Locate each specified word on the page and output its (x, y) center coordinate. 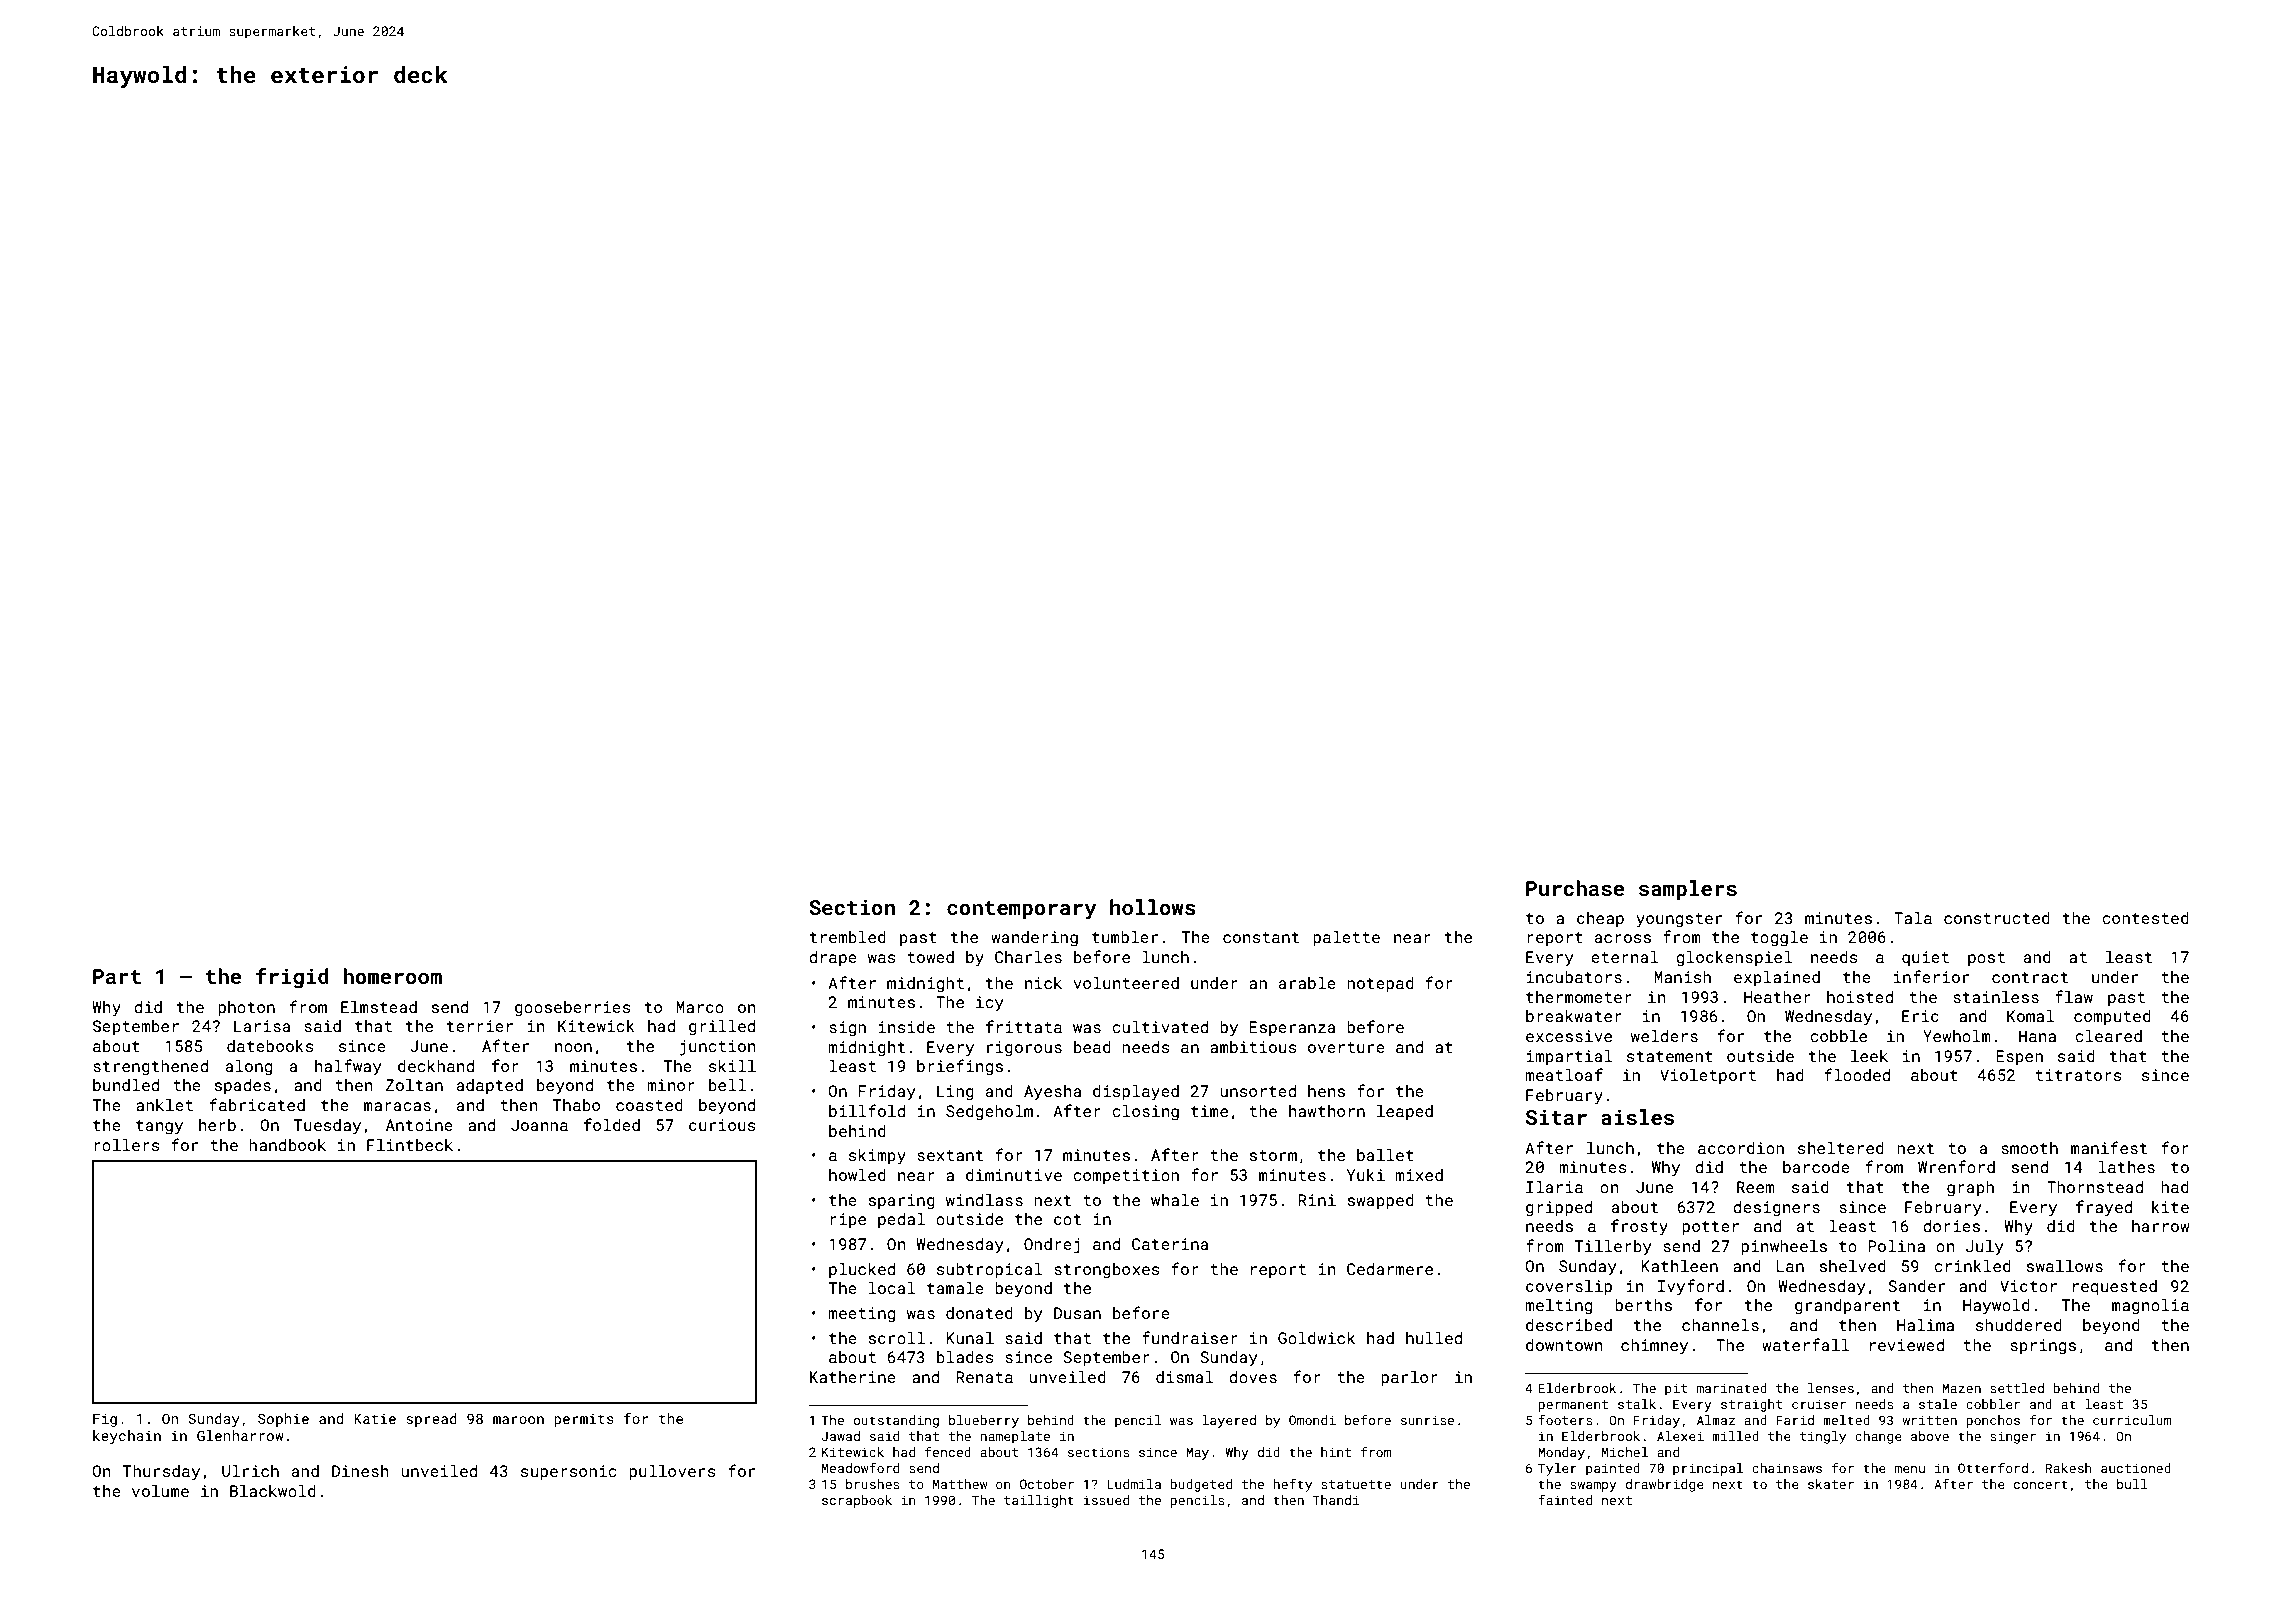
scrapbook (857, 1501)
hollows (1153, 907)
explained (1777, 979)
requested (2115, 1288)
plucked (862, 1271)
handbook (287, 1145)
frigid (292, 978)
